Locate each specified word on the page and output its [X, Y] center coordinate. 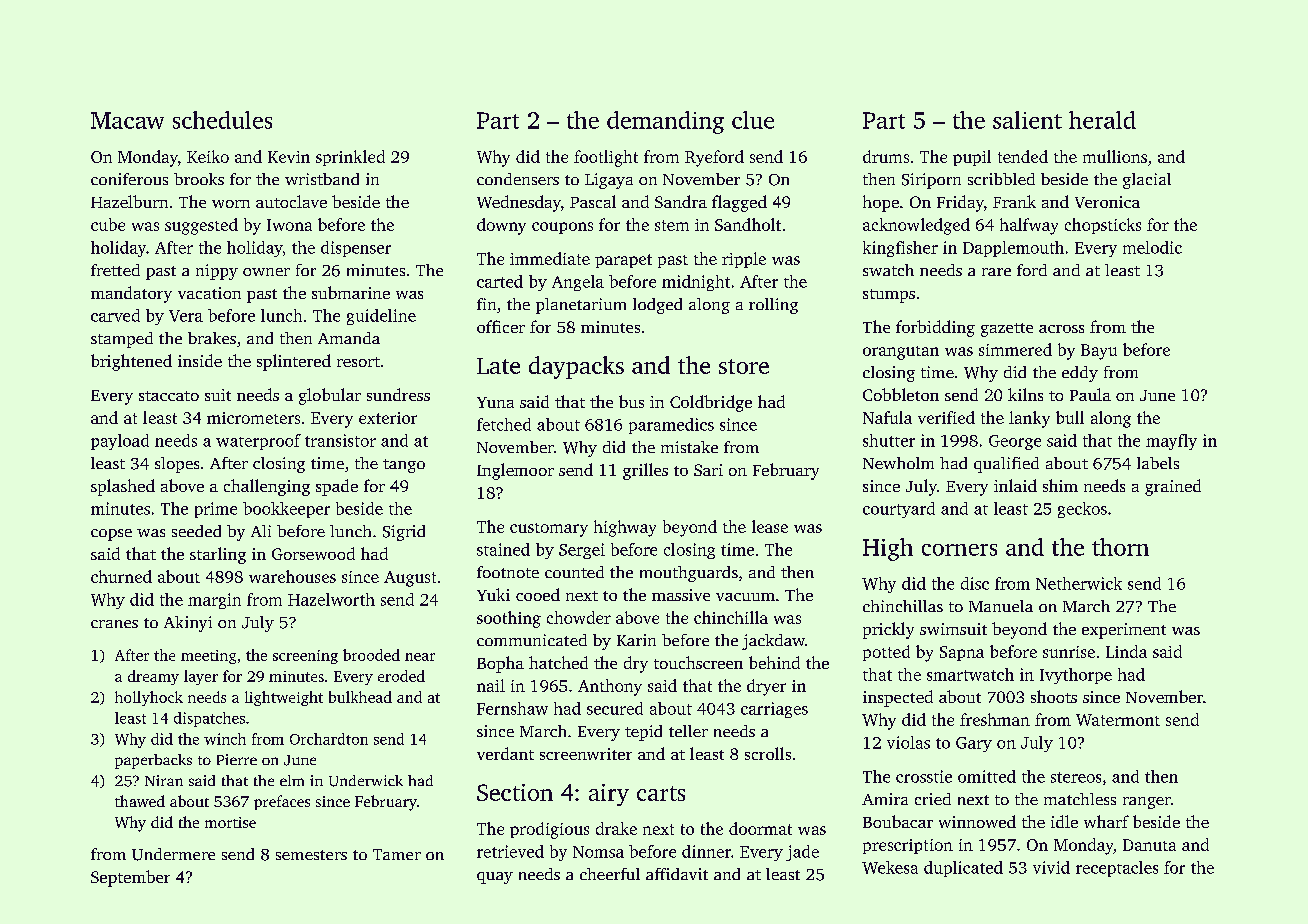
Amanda [349, 338]
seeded [196, 531]
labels [1158, 463]
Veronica [1107, 202]
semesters [311, 855]
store [744, 366]
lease [770, 526]
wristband [322, 179]
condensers [518, 179]
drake [616, 828]
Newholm [898, 463]
